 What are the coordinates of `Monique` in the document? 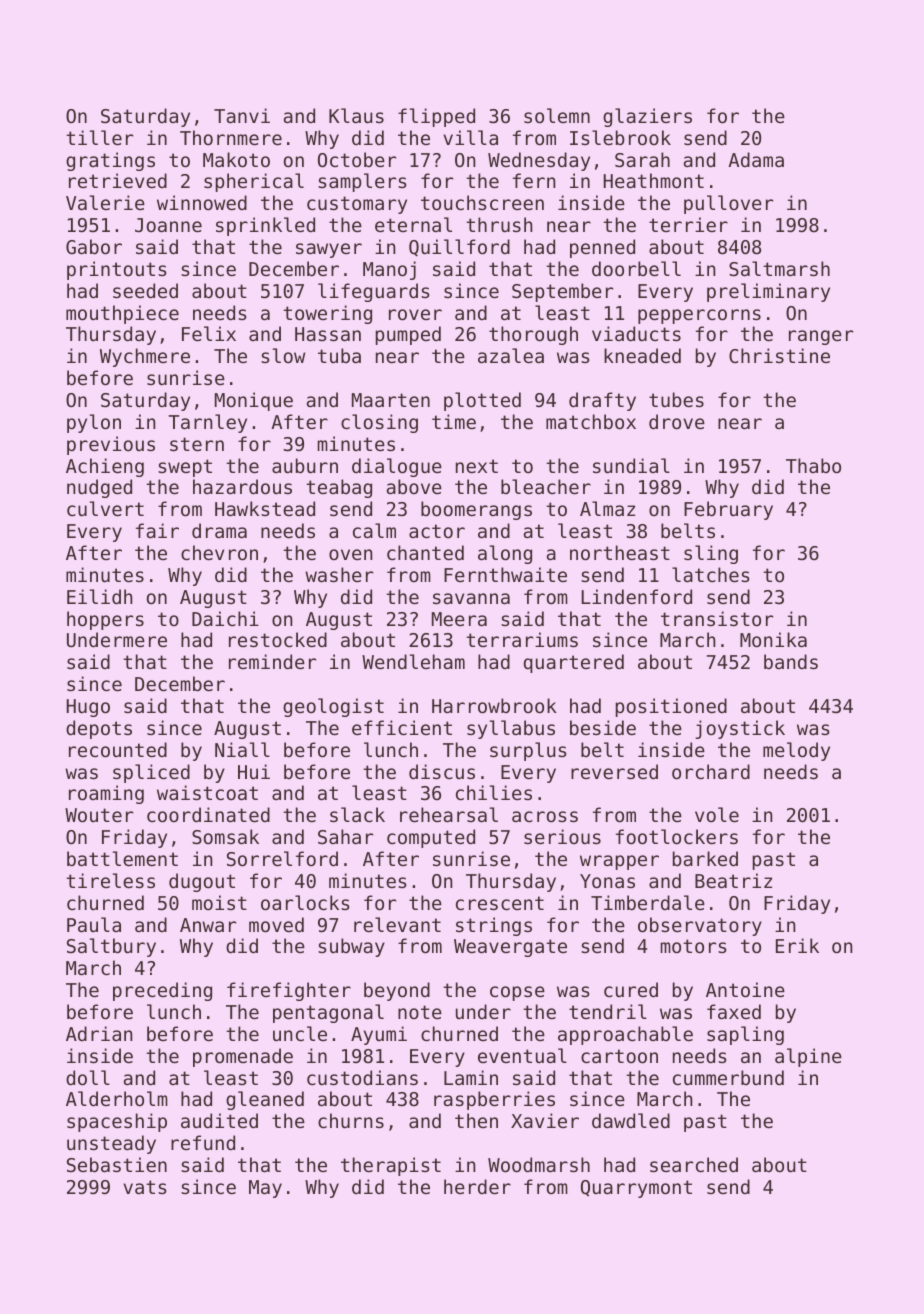 It's located at (254, 401).
